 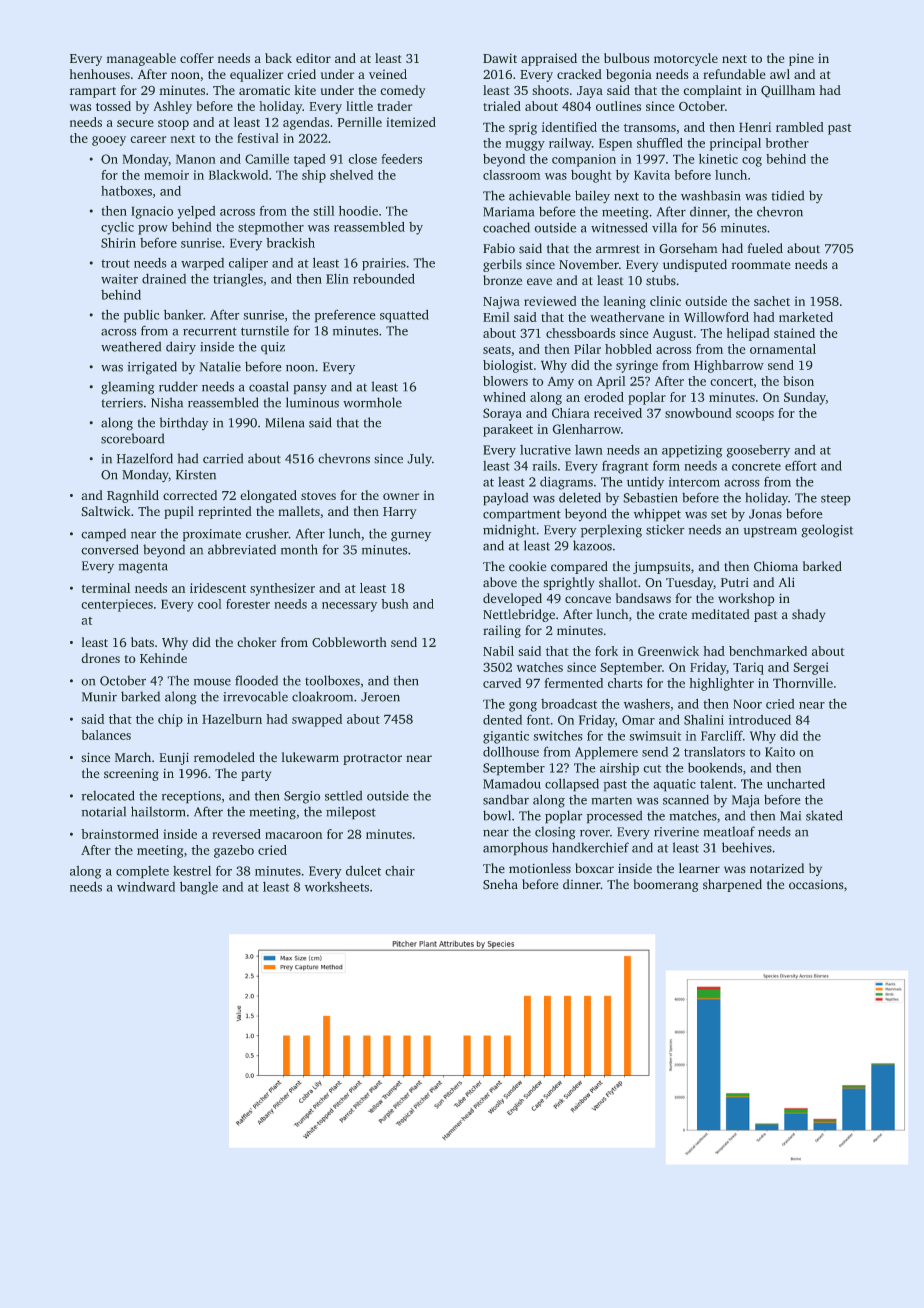 What do you see at coordinates (720, 614) in the screenshot?
I see `meditated` at bounding box center [720, 614].
